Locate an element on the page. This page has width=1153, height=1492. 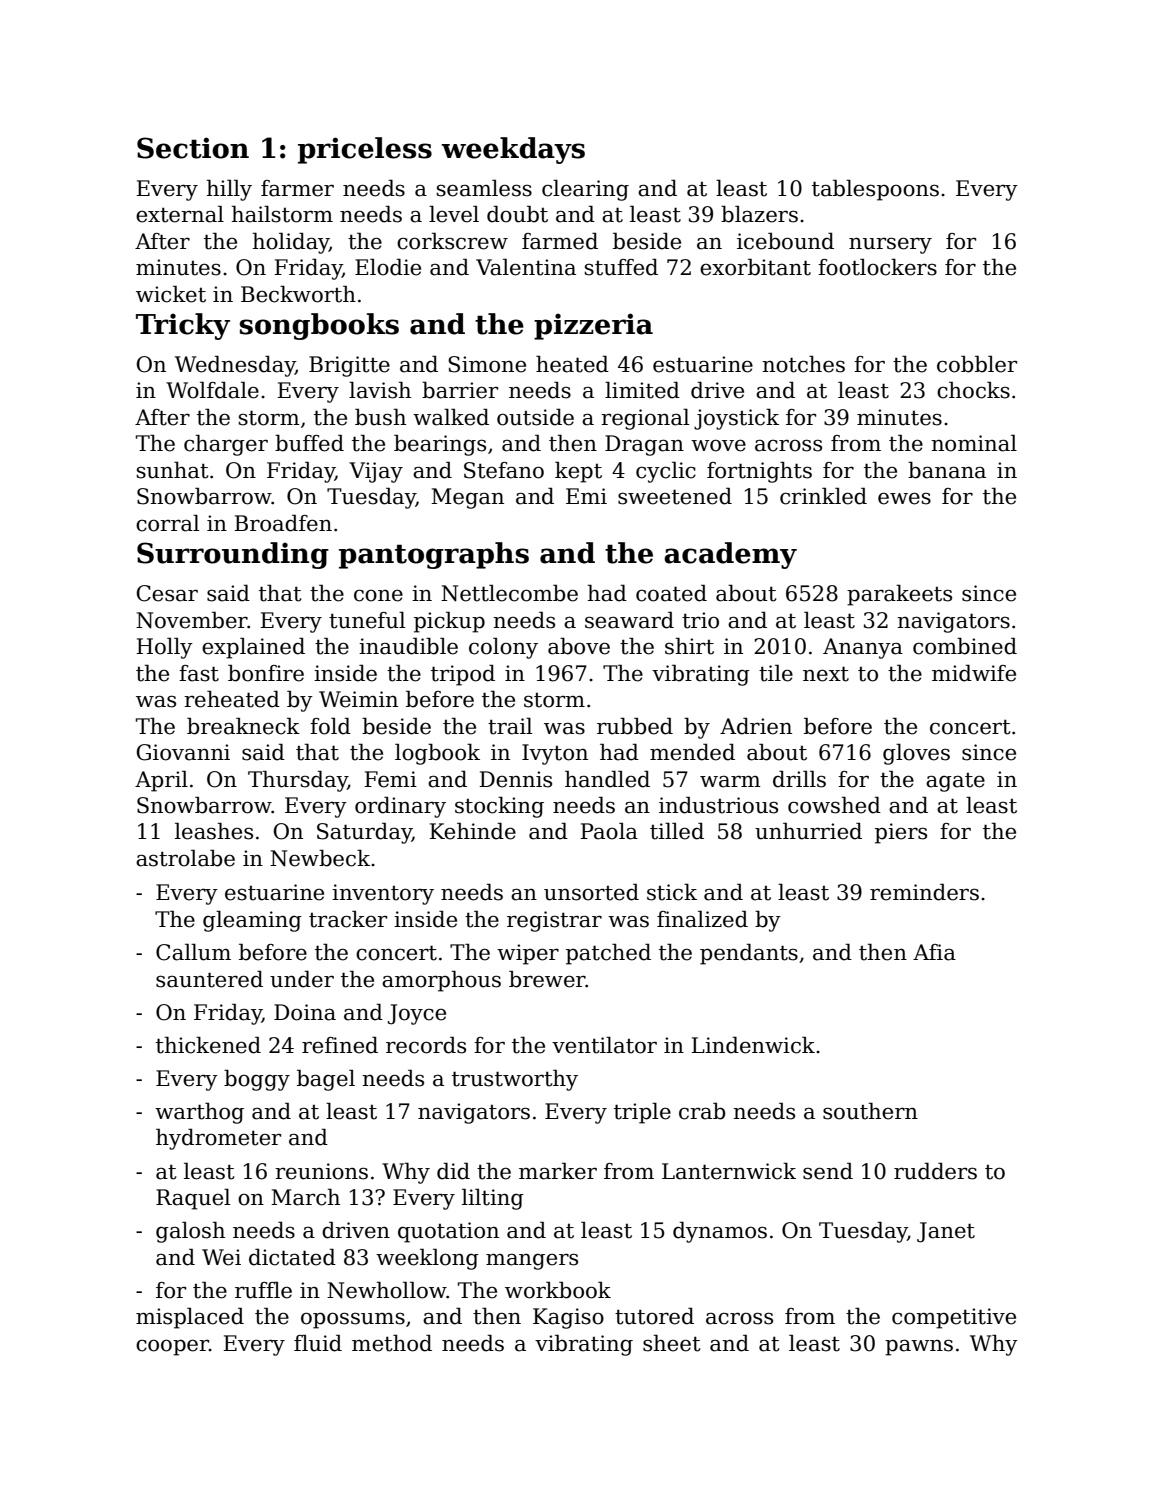
Raquel is located at coordinates (193, 1199).
